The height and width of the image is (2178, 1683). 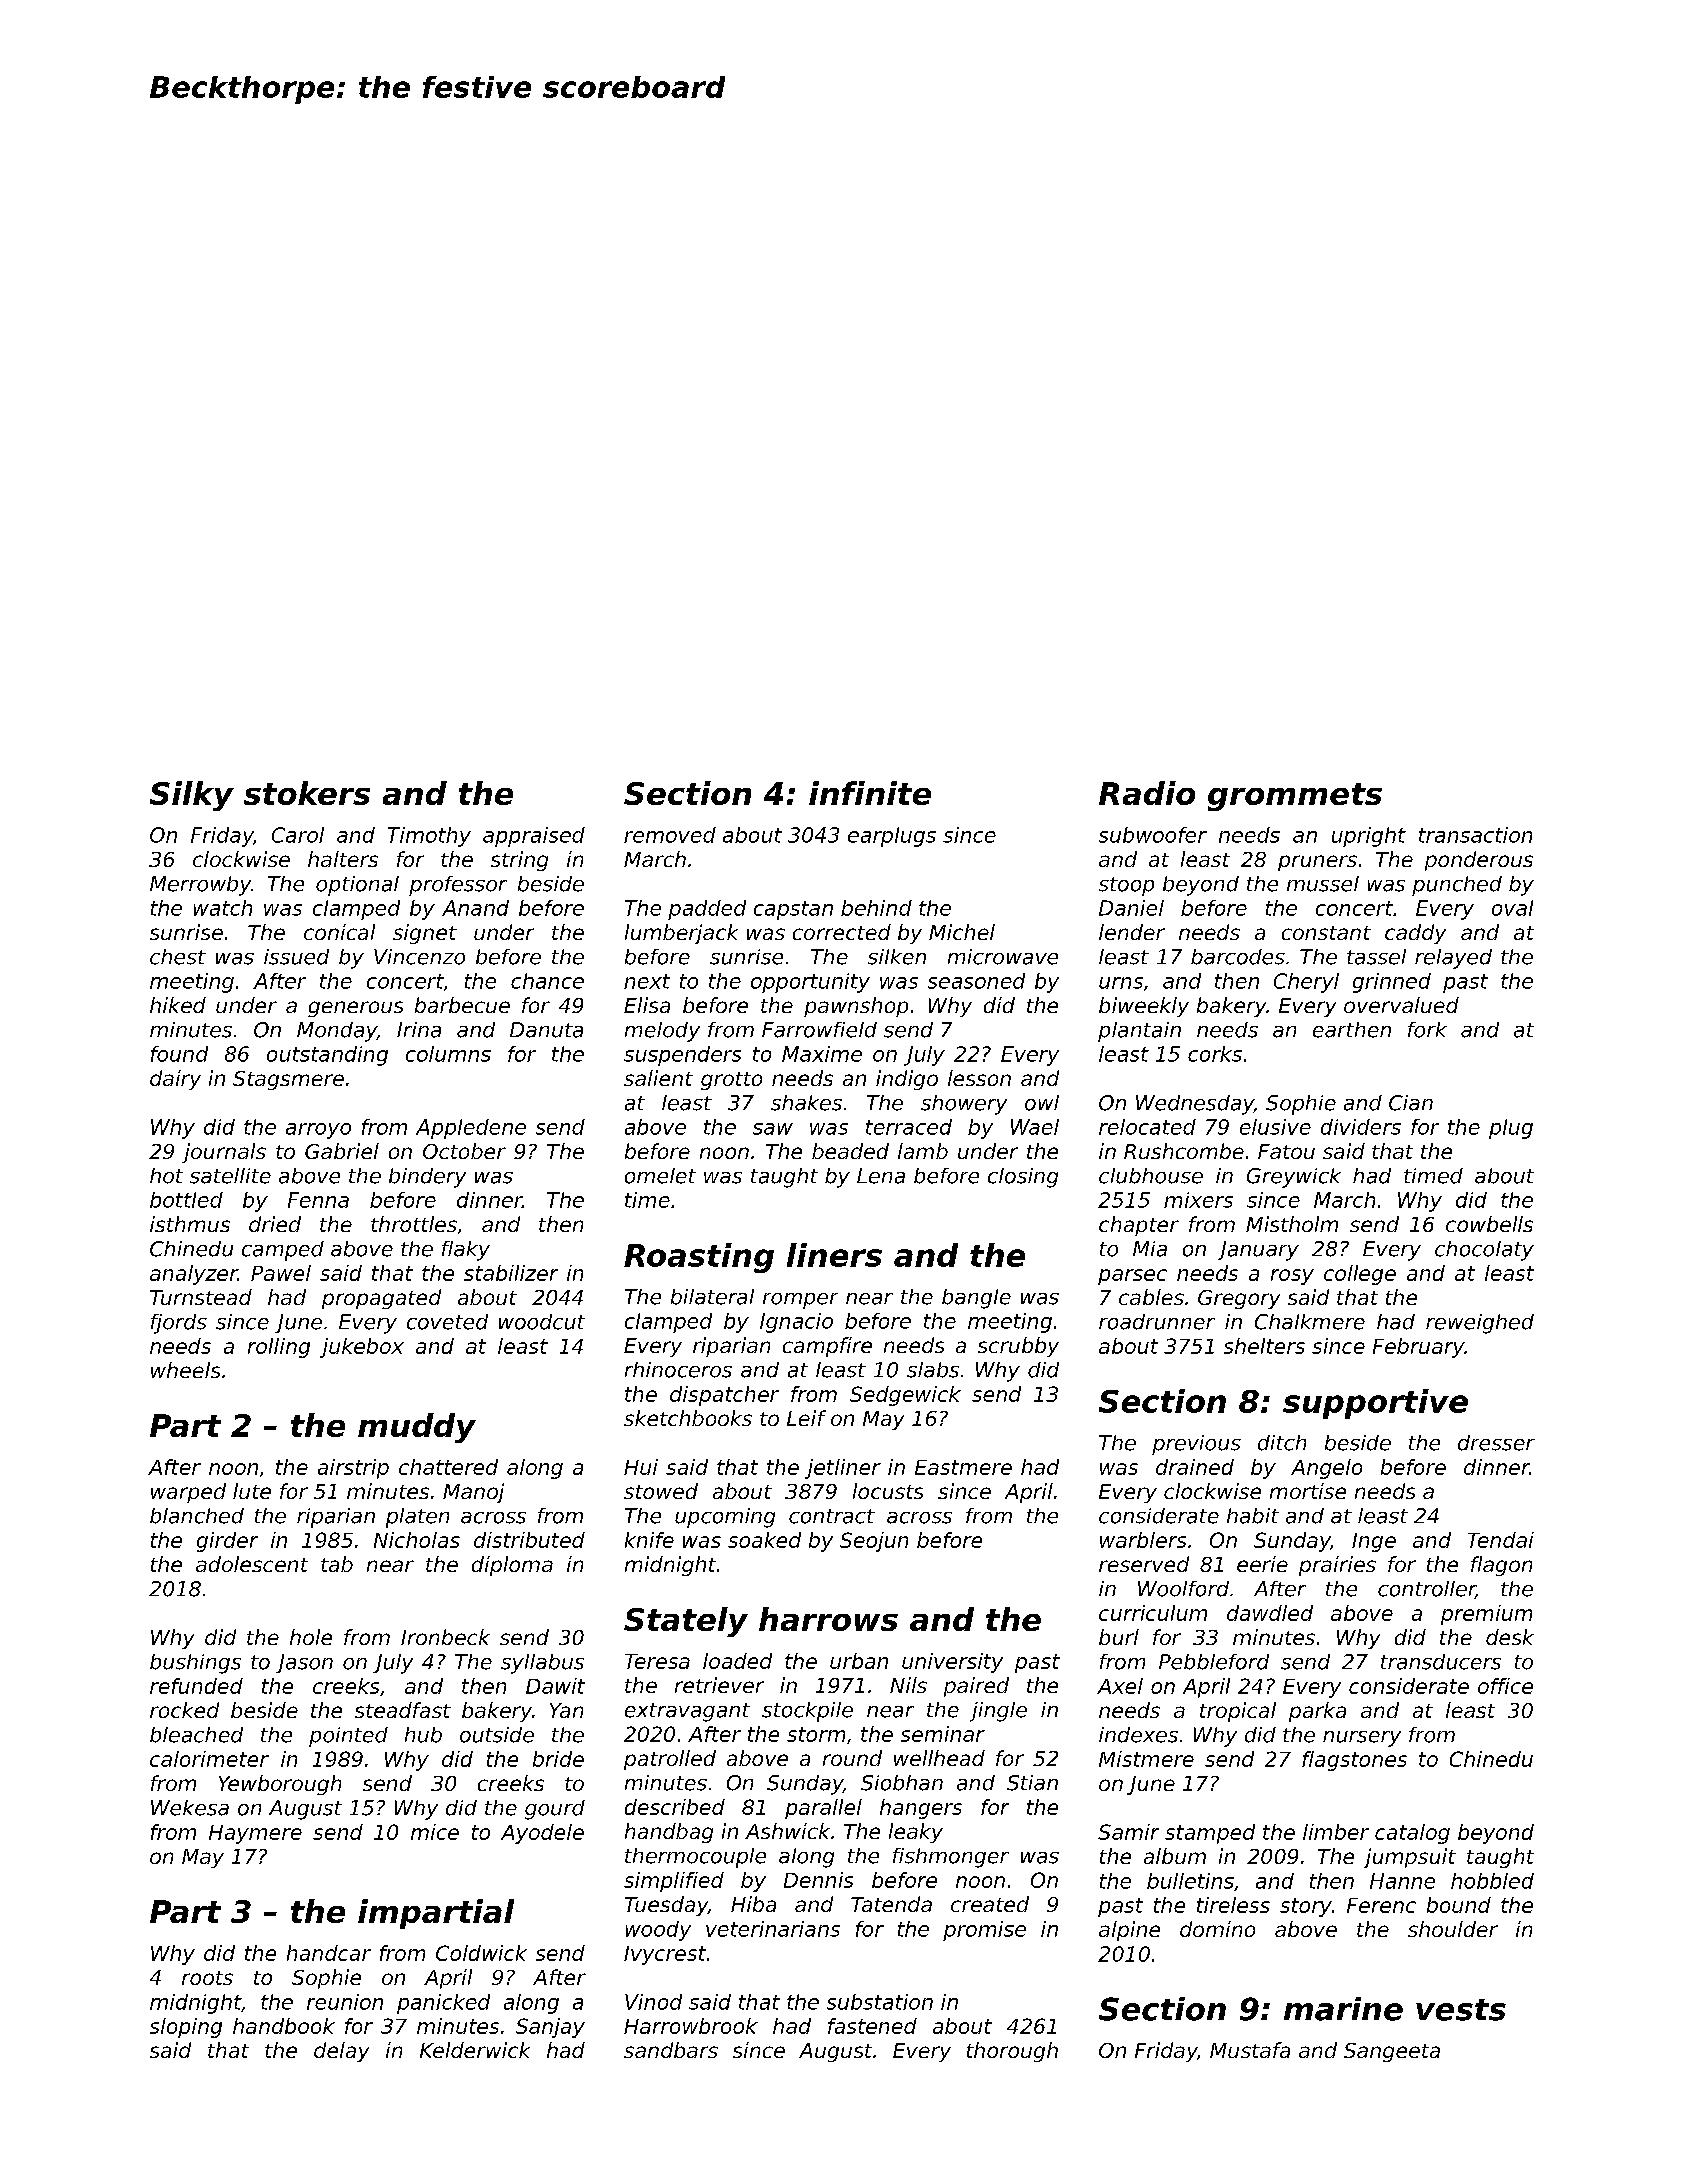 I want to click on Ayodele, so click(x=542, y=1834).
